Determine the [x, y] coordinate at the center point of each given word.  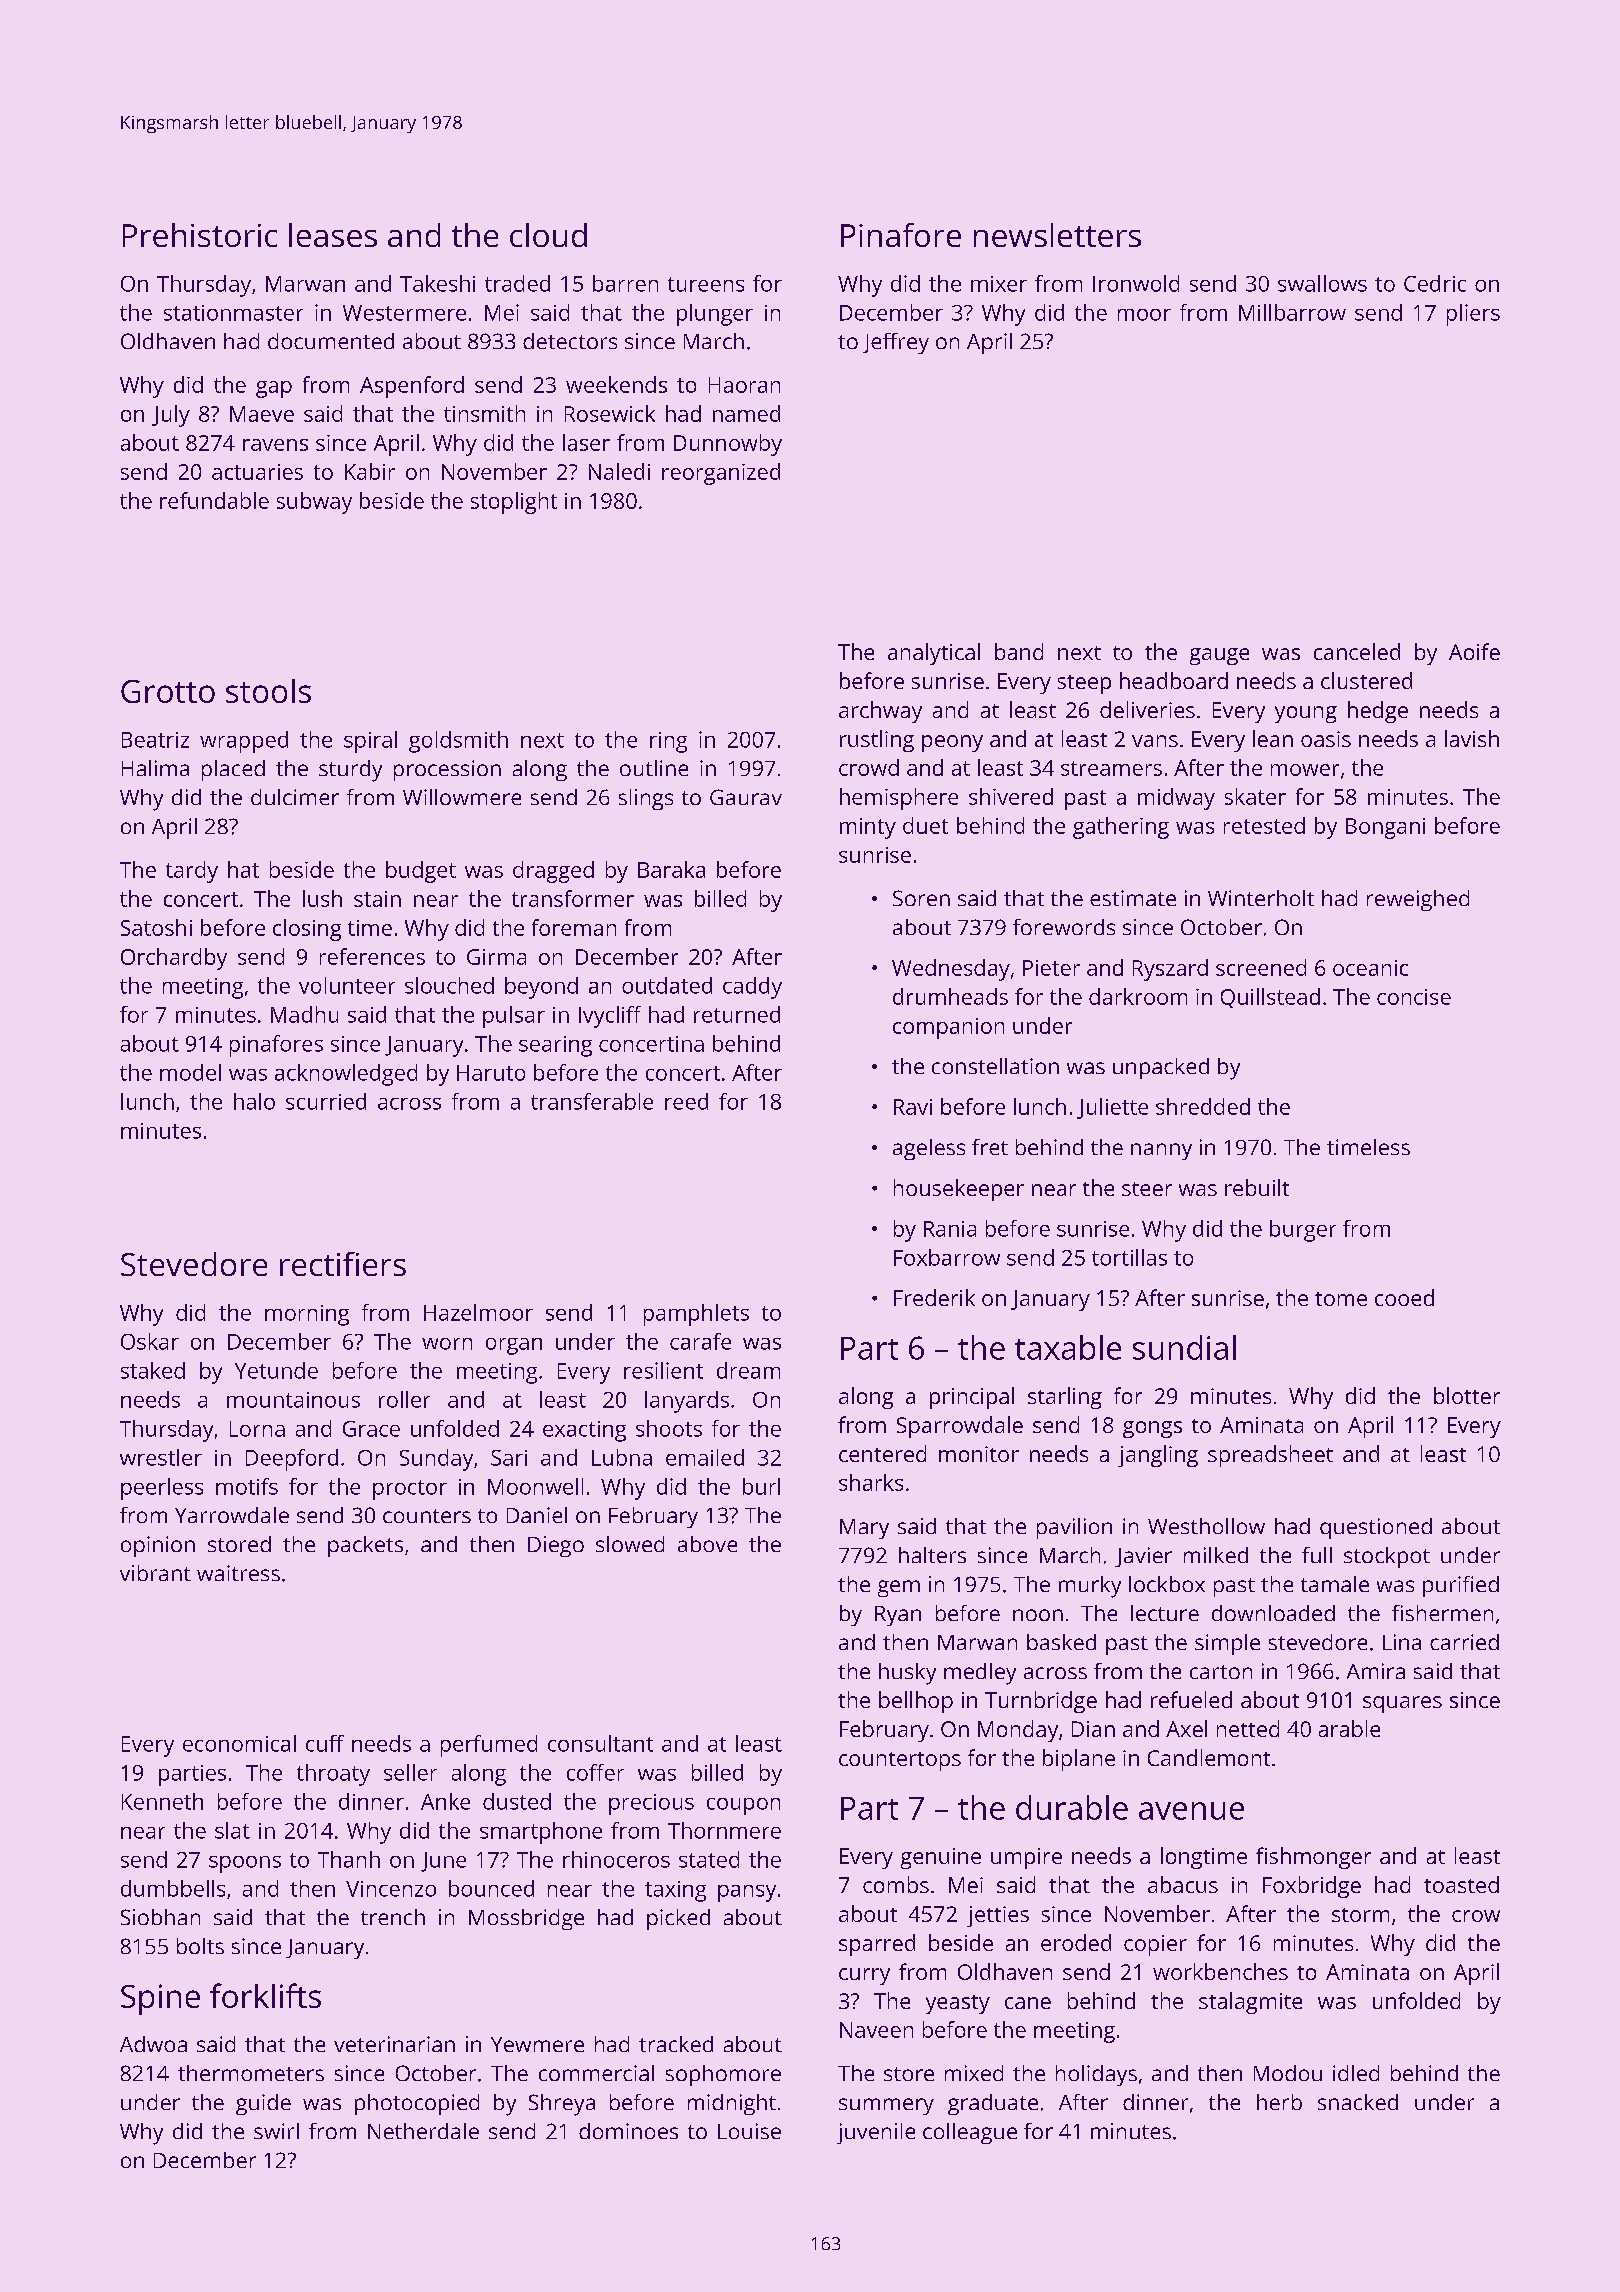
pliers [1473, 315]
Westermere [404, 313]
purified [1461, 1586]
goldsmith [458, 742]
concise [1414, 997]
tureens [706, 284]
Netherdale [423, 2131]
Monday [1018, 1731]
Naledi [619, 471]
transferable [592, 1101]
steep [1084, 684]
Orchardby [174, 959]
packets [365, 1546]
